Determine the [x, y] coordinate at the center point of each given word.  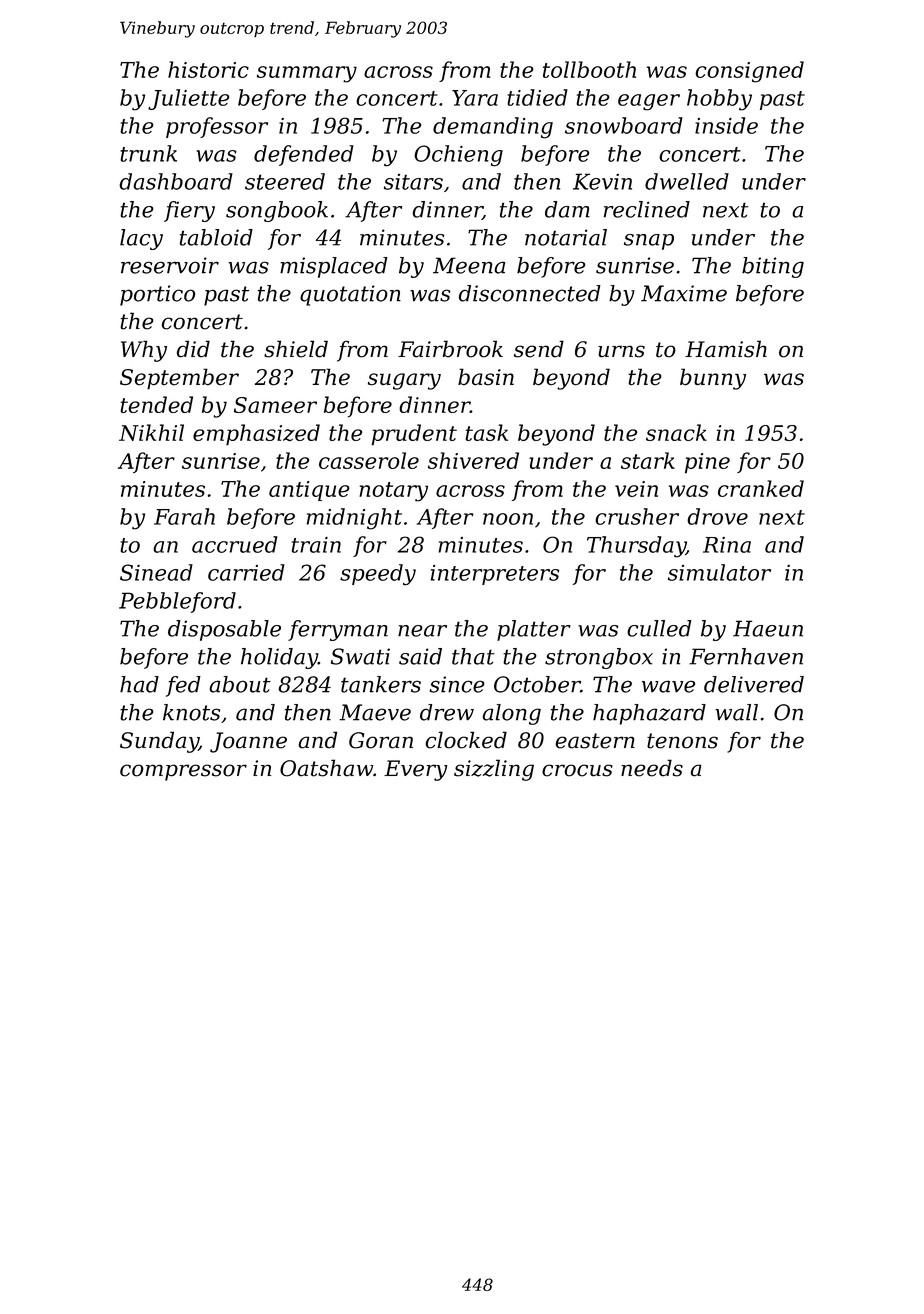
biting [773, 267]
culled [659, 628]
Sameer [275, 405]
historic [208, 69]
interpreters [495, 575]
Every [415, 770]
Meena [469, 265]
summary [307, 74]
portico [157, 295]
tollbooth [589, 69]
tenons [682, 741]
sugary [404, 381]
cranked [761, 488]
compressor [183, 772]
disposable [224, 630]
